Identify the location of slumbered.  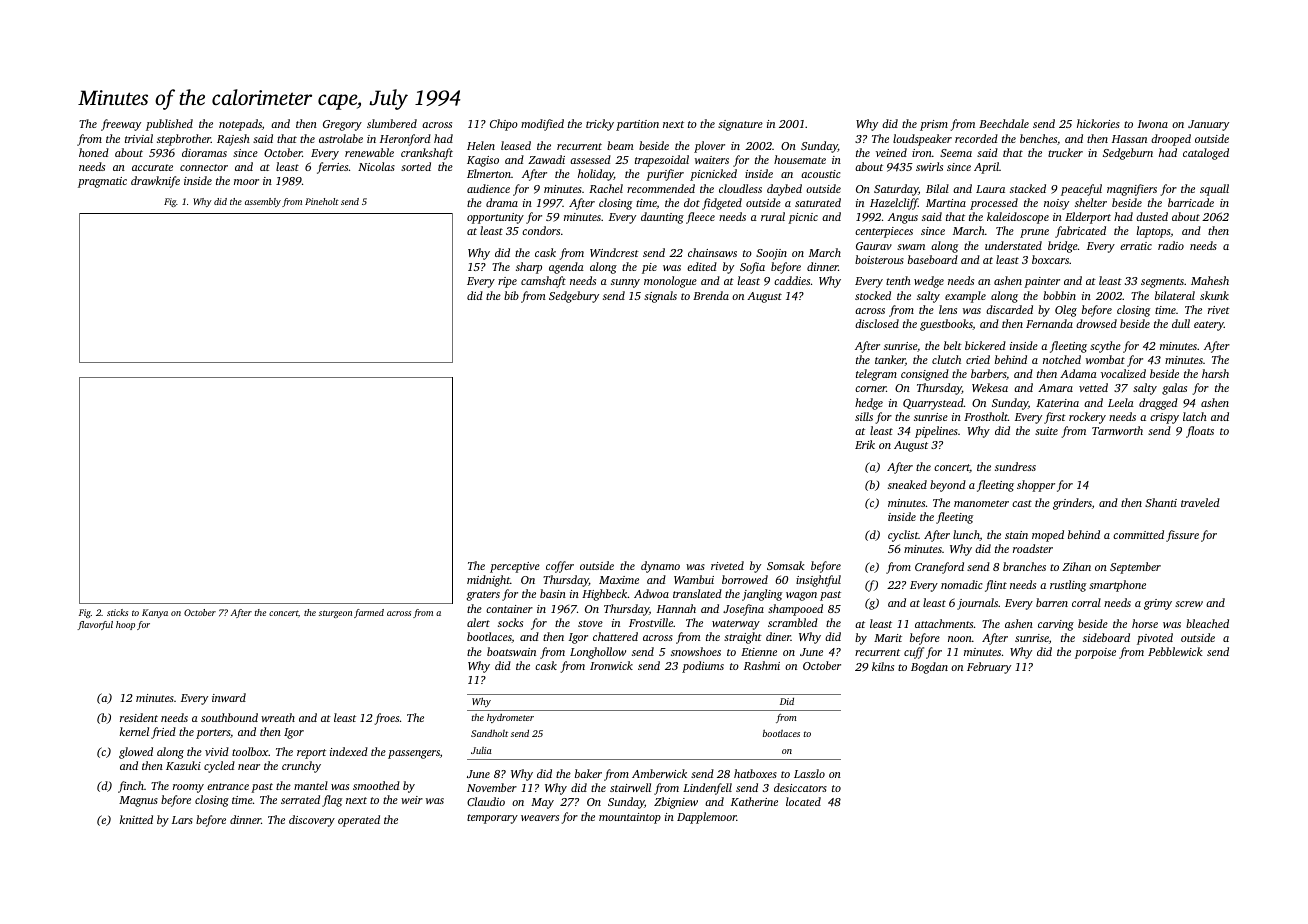
(392, 123).
